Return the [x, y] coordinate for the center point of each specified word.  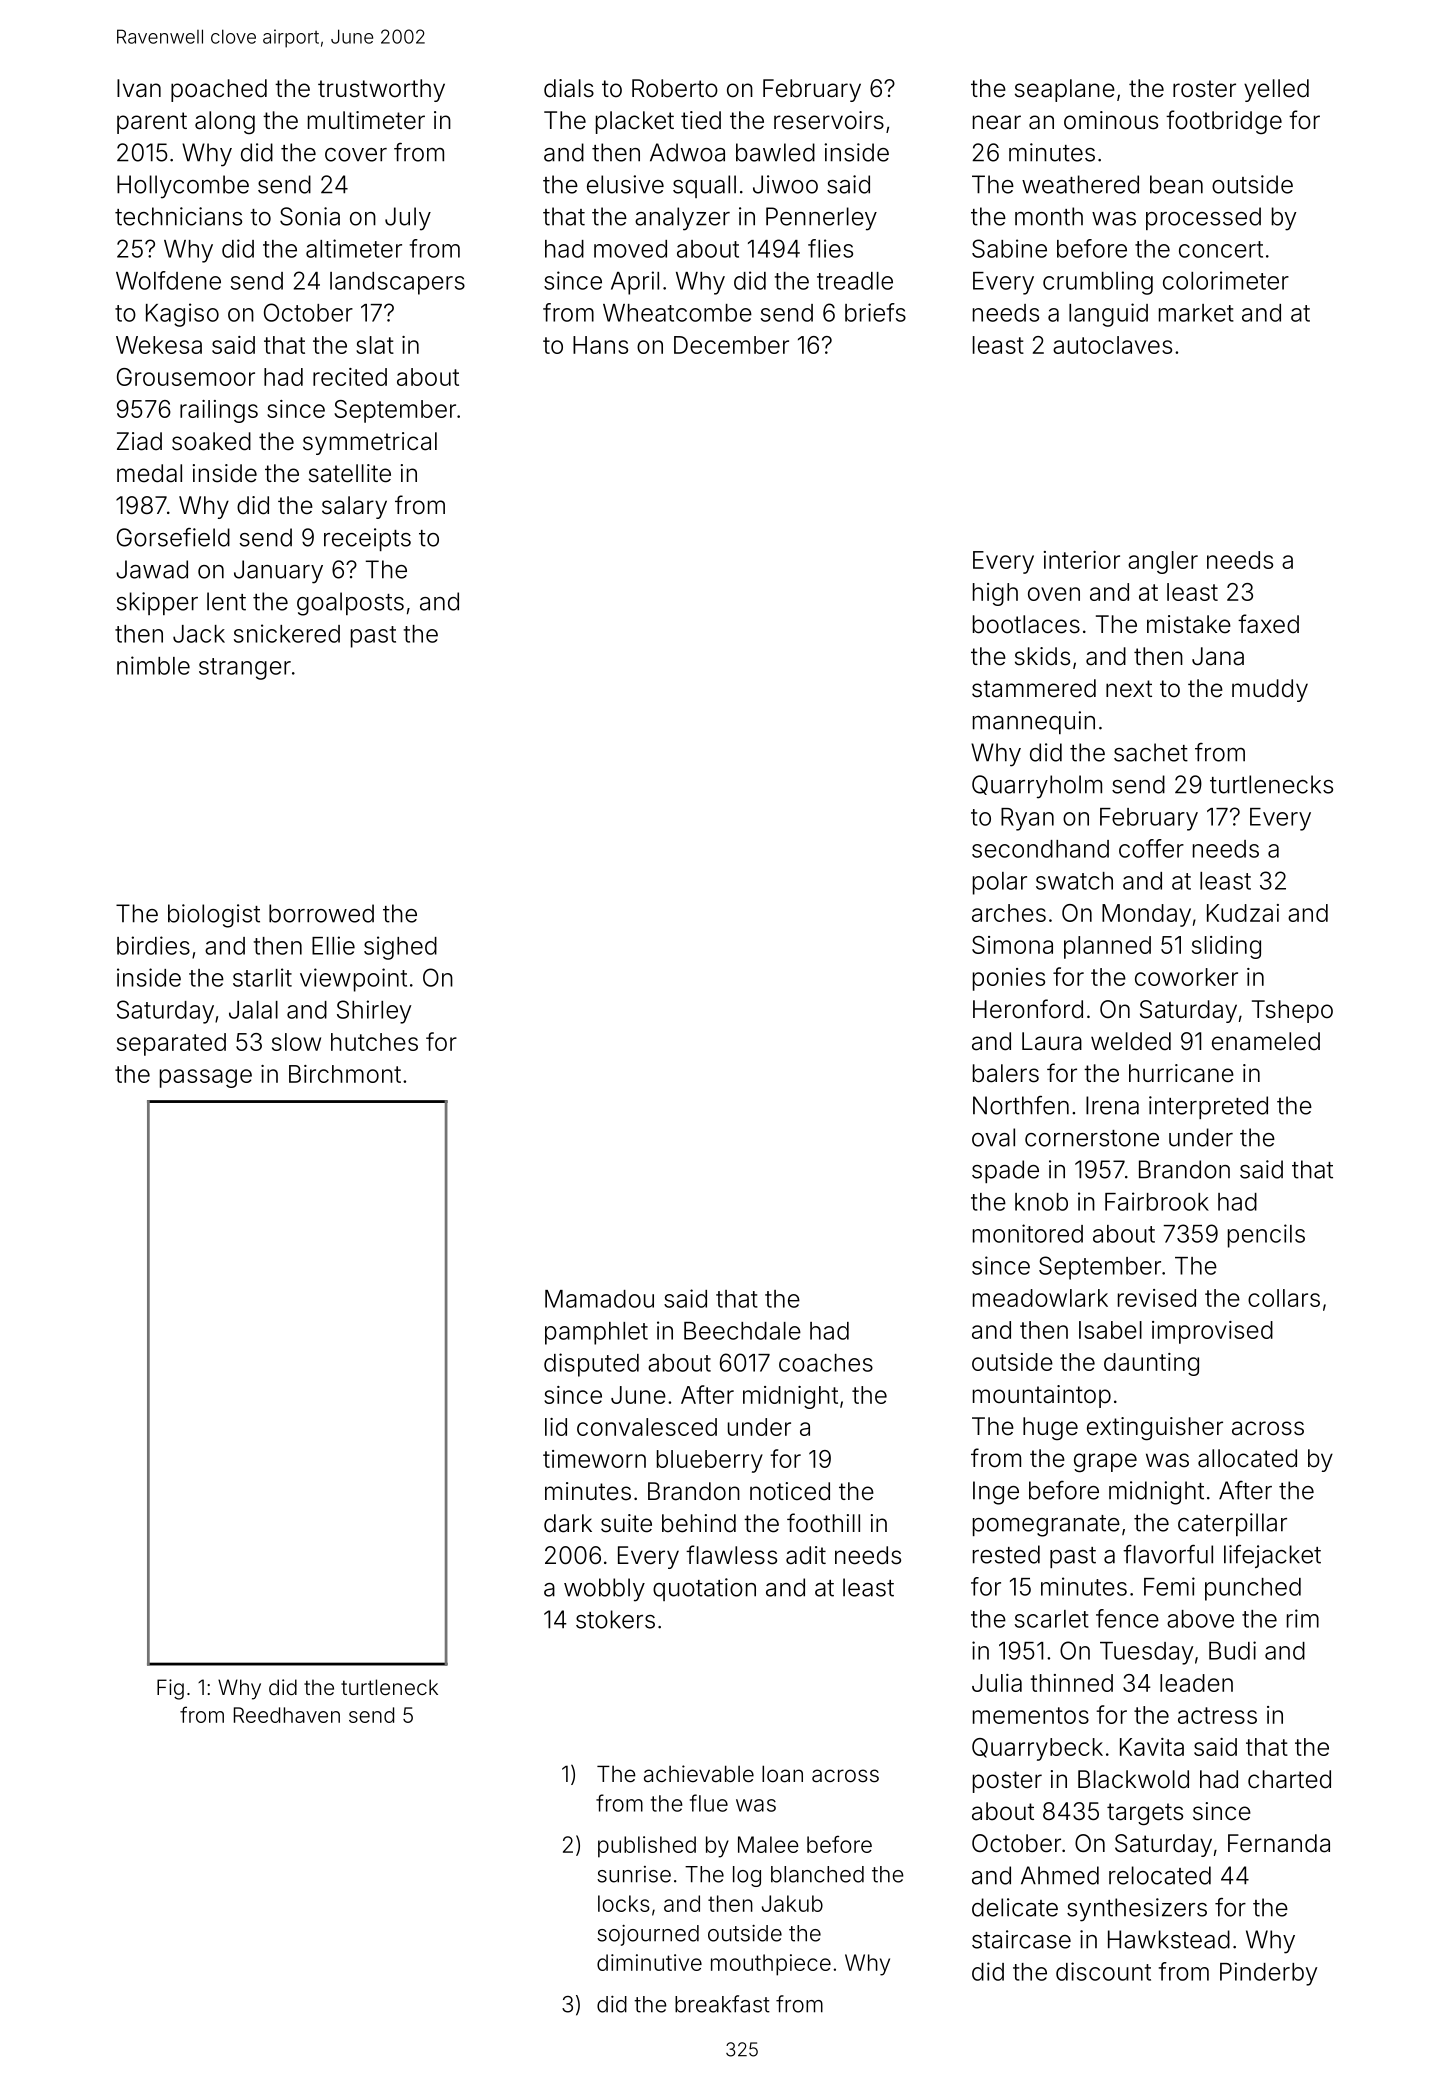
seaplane [1065, 90]
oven [1054, 594]
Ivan [139, 88]
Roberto [675, 88]
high [995, 594]
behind [699, 1523]
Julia [997, 1683]
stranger [245, 669]
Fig [170, 1689]
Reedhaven [287, 1715]
